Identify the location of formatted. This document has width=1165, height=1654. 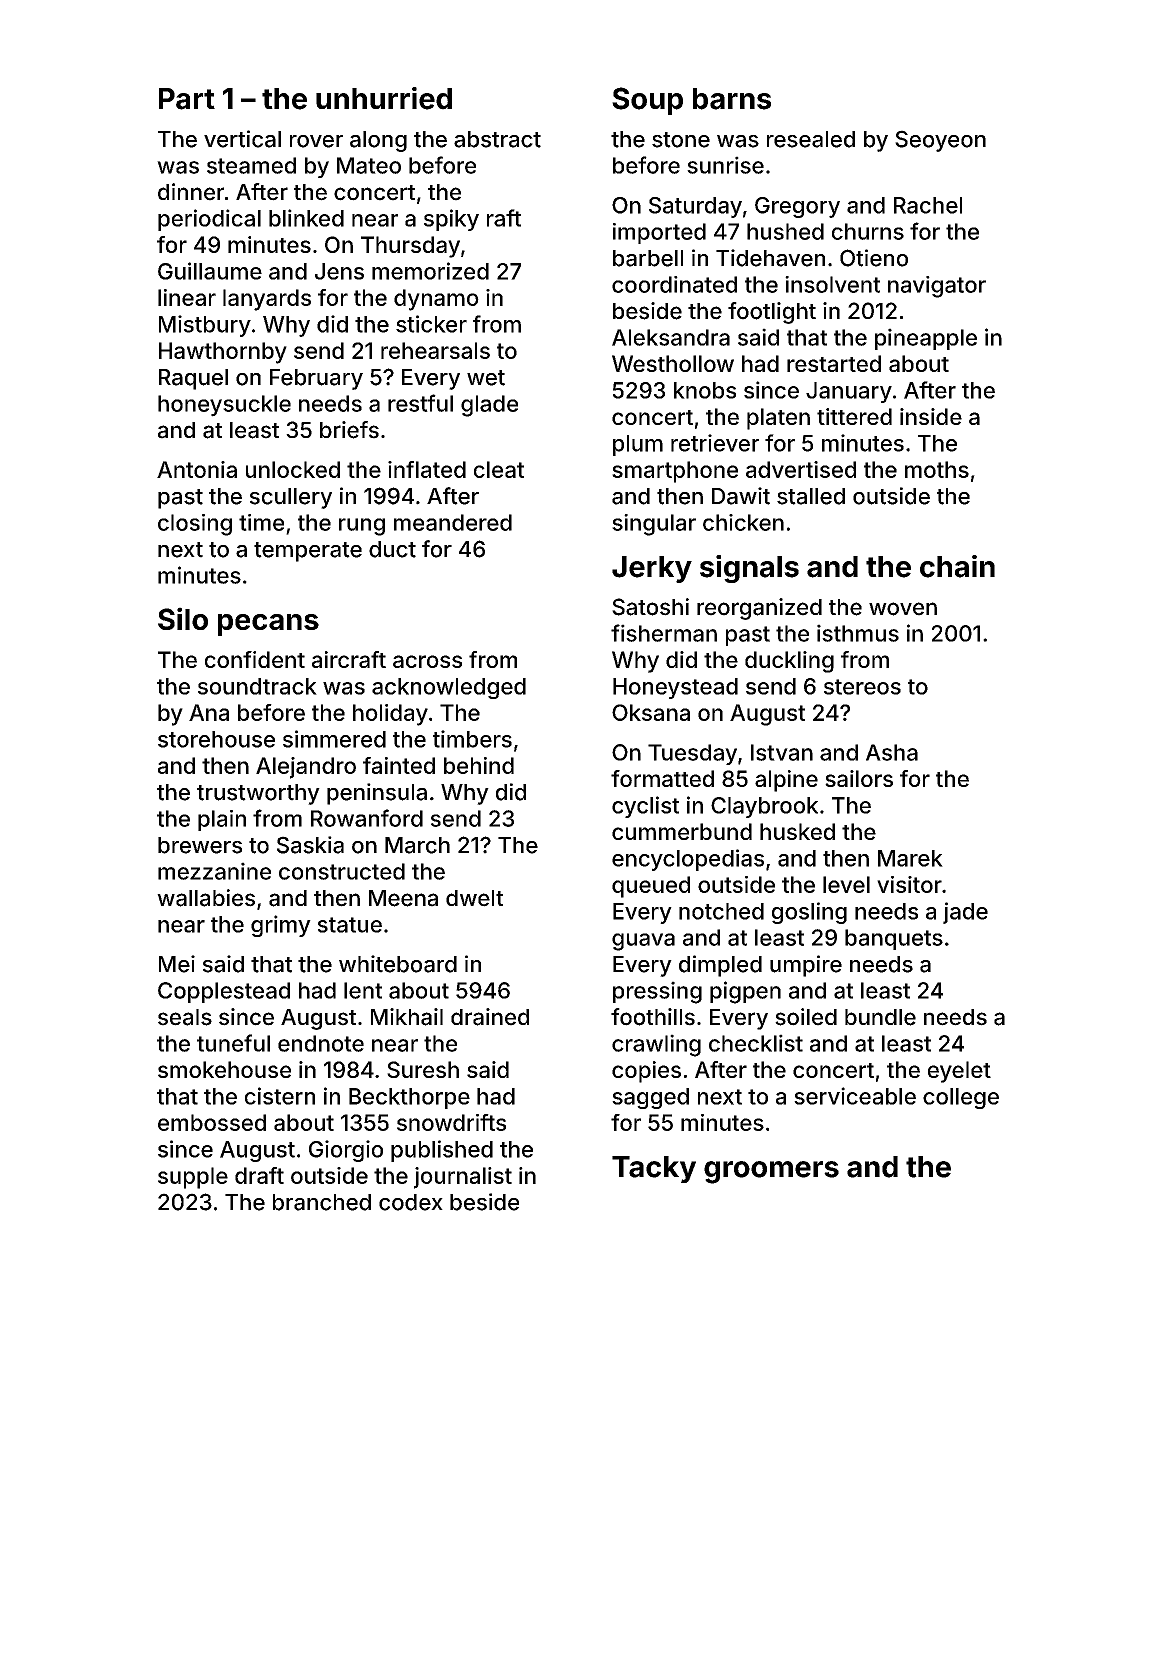
(662, 778).
